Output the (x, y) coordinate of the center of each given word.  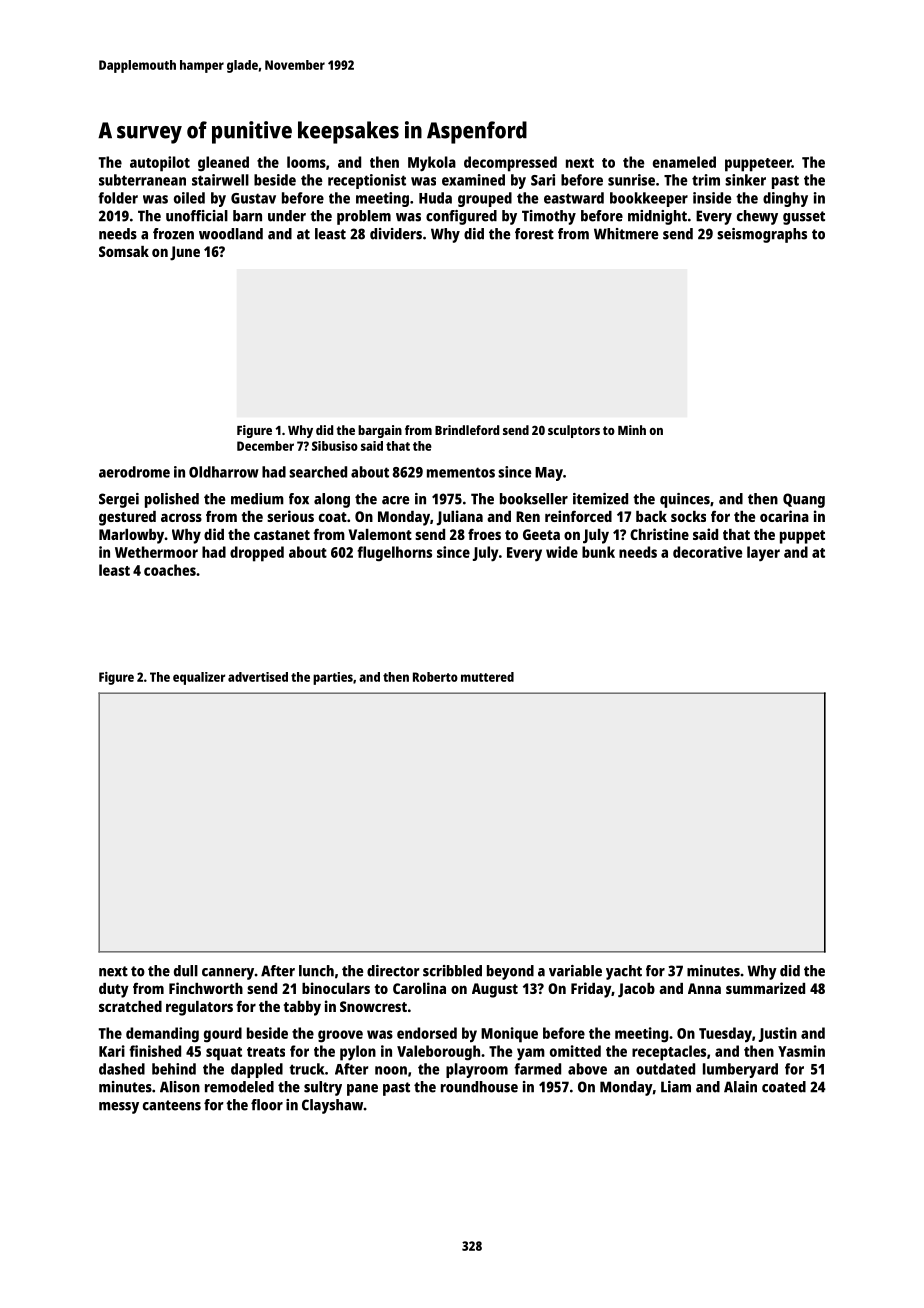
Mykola (432, 164)
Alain (740, 1087)
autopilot (160, 164)
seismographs (762, 235)
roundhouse (479, 1087)
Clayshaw (332, 1106)
